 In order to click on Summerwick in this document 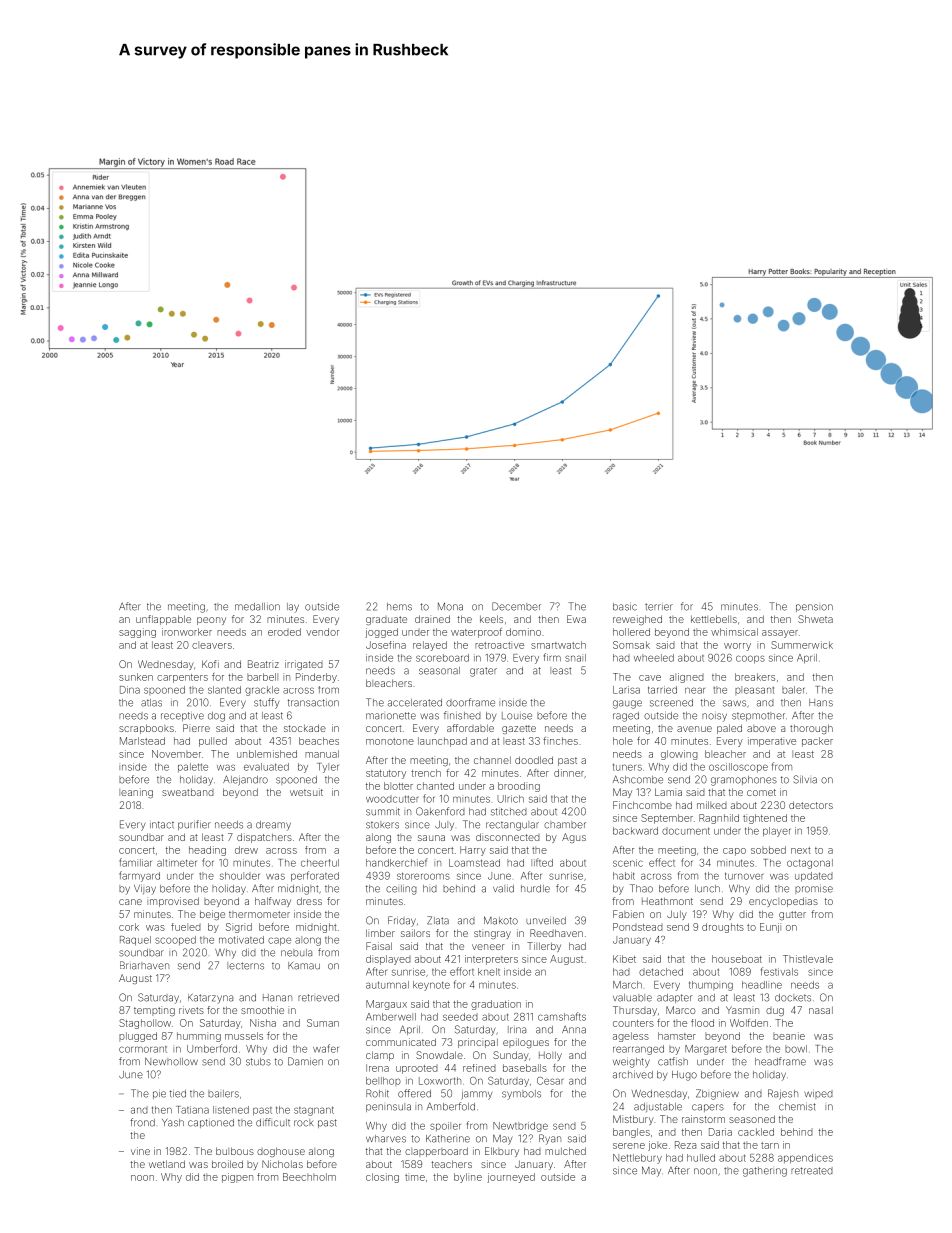, I will do `click(802, 645)`.
